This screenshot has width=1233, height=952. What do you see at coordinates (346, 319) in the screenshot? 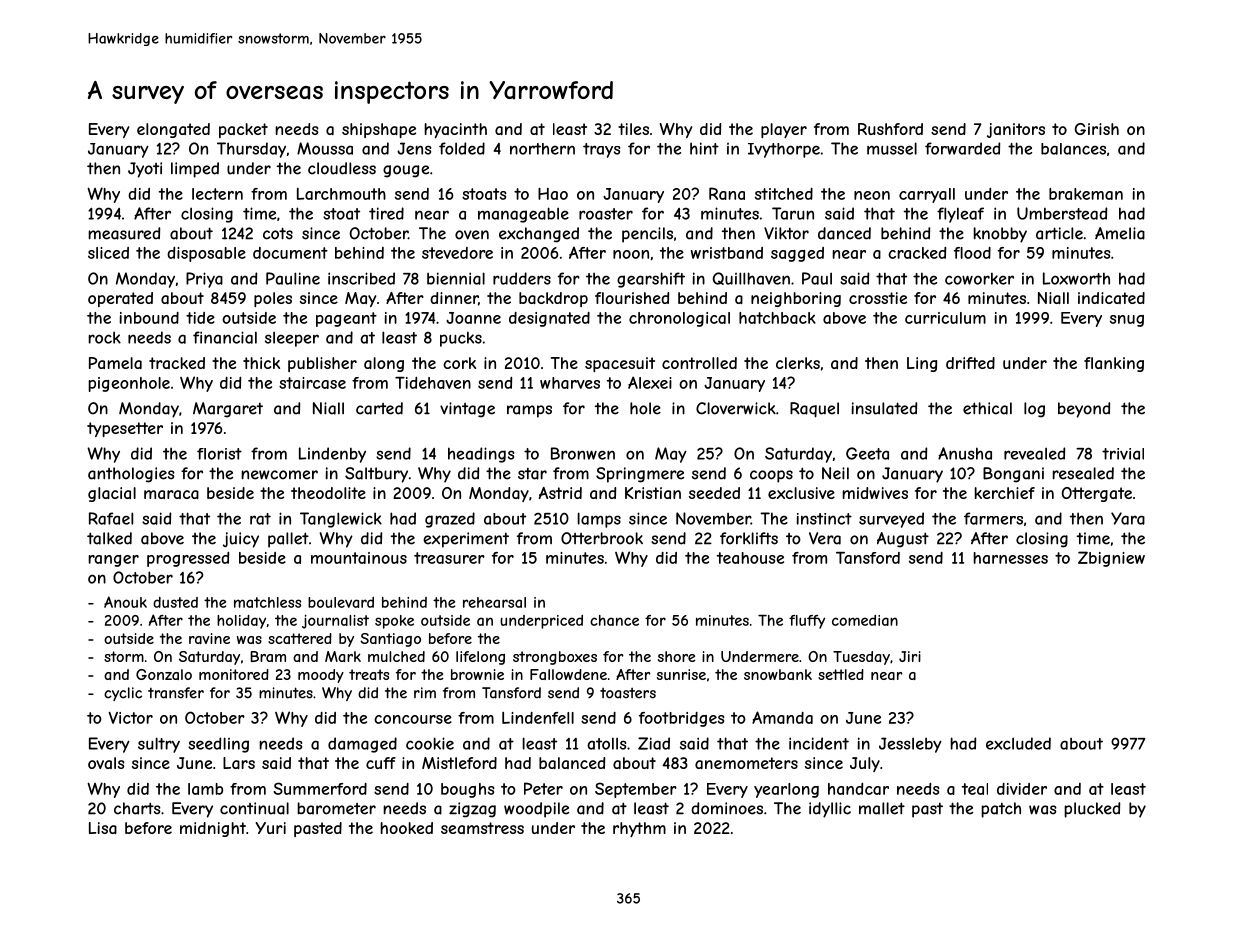
I see `pageant` at bounding box center [346, 319].
